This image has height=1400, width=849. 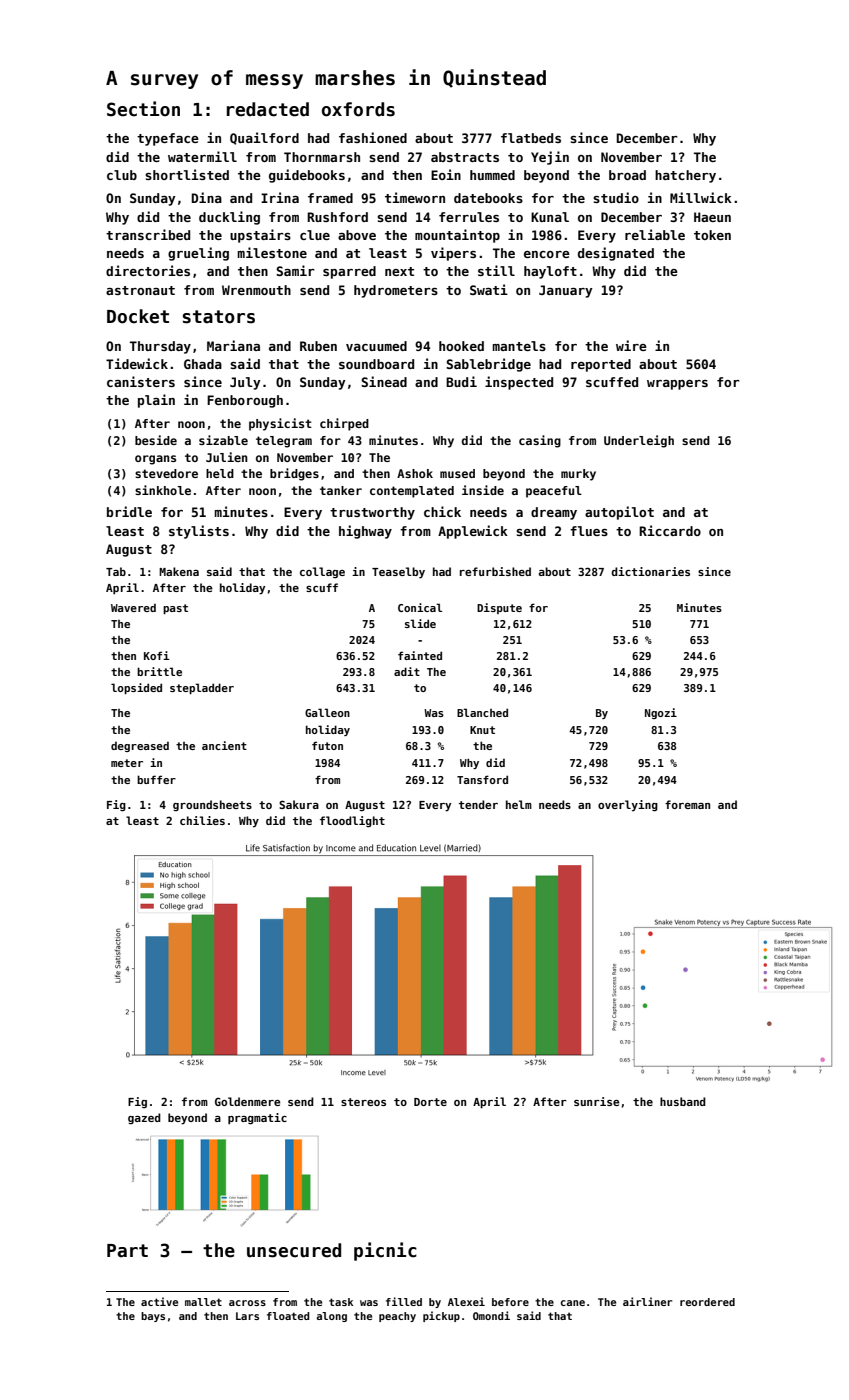 I want to click on Section, so click(x=143, y=109).
